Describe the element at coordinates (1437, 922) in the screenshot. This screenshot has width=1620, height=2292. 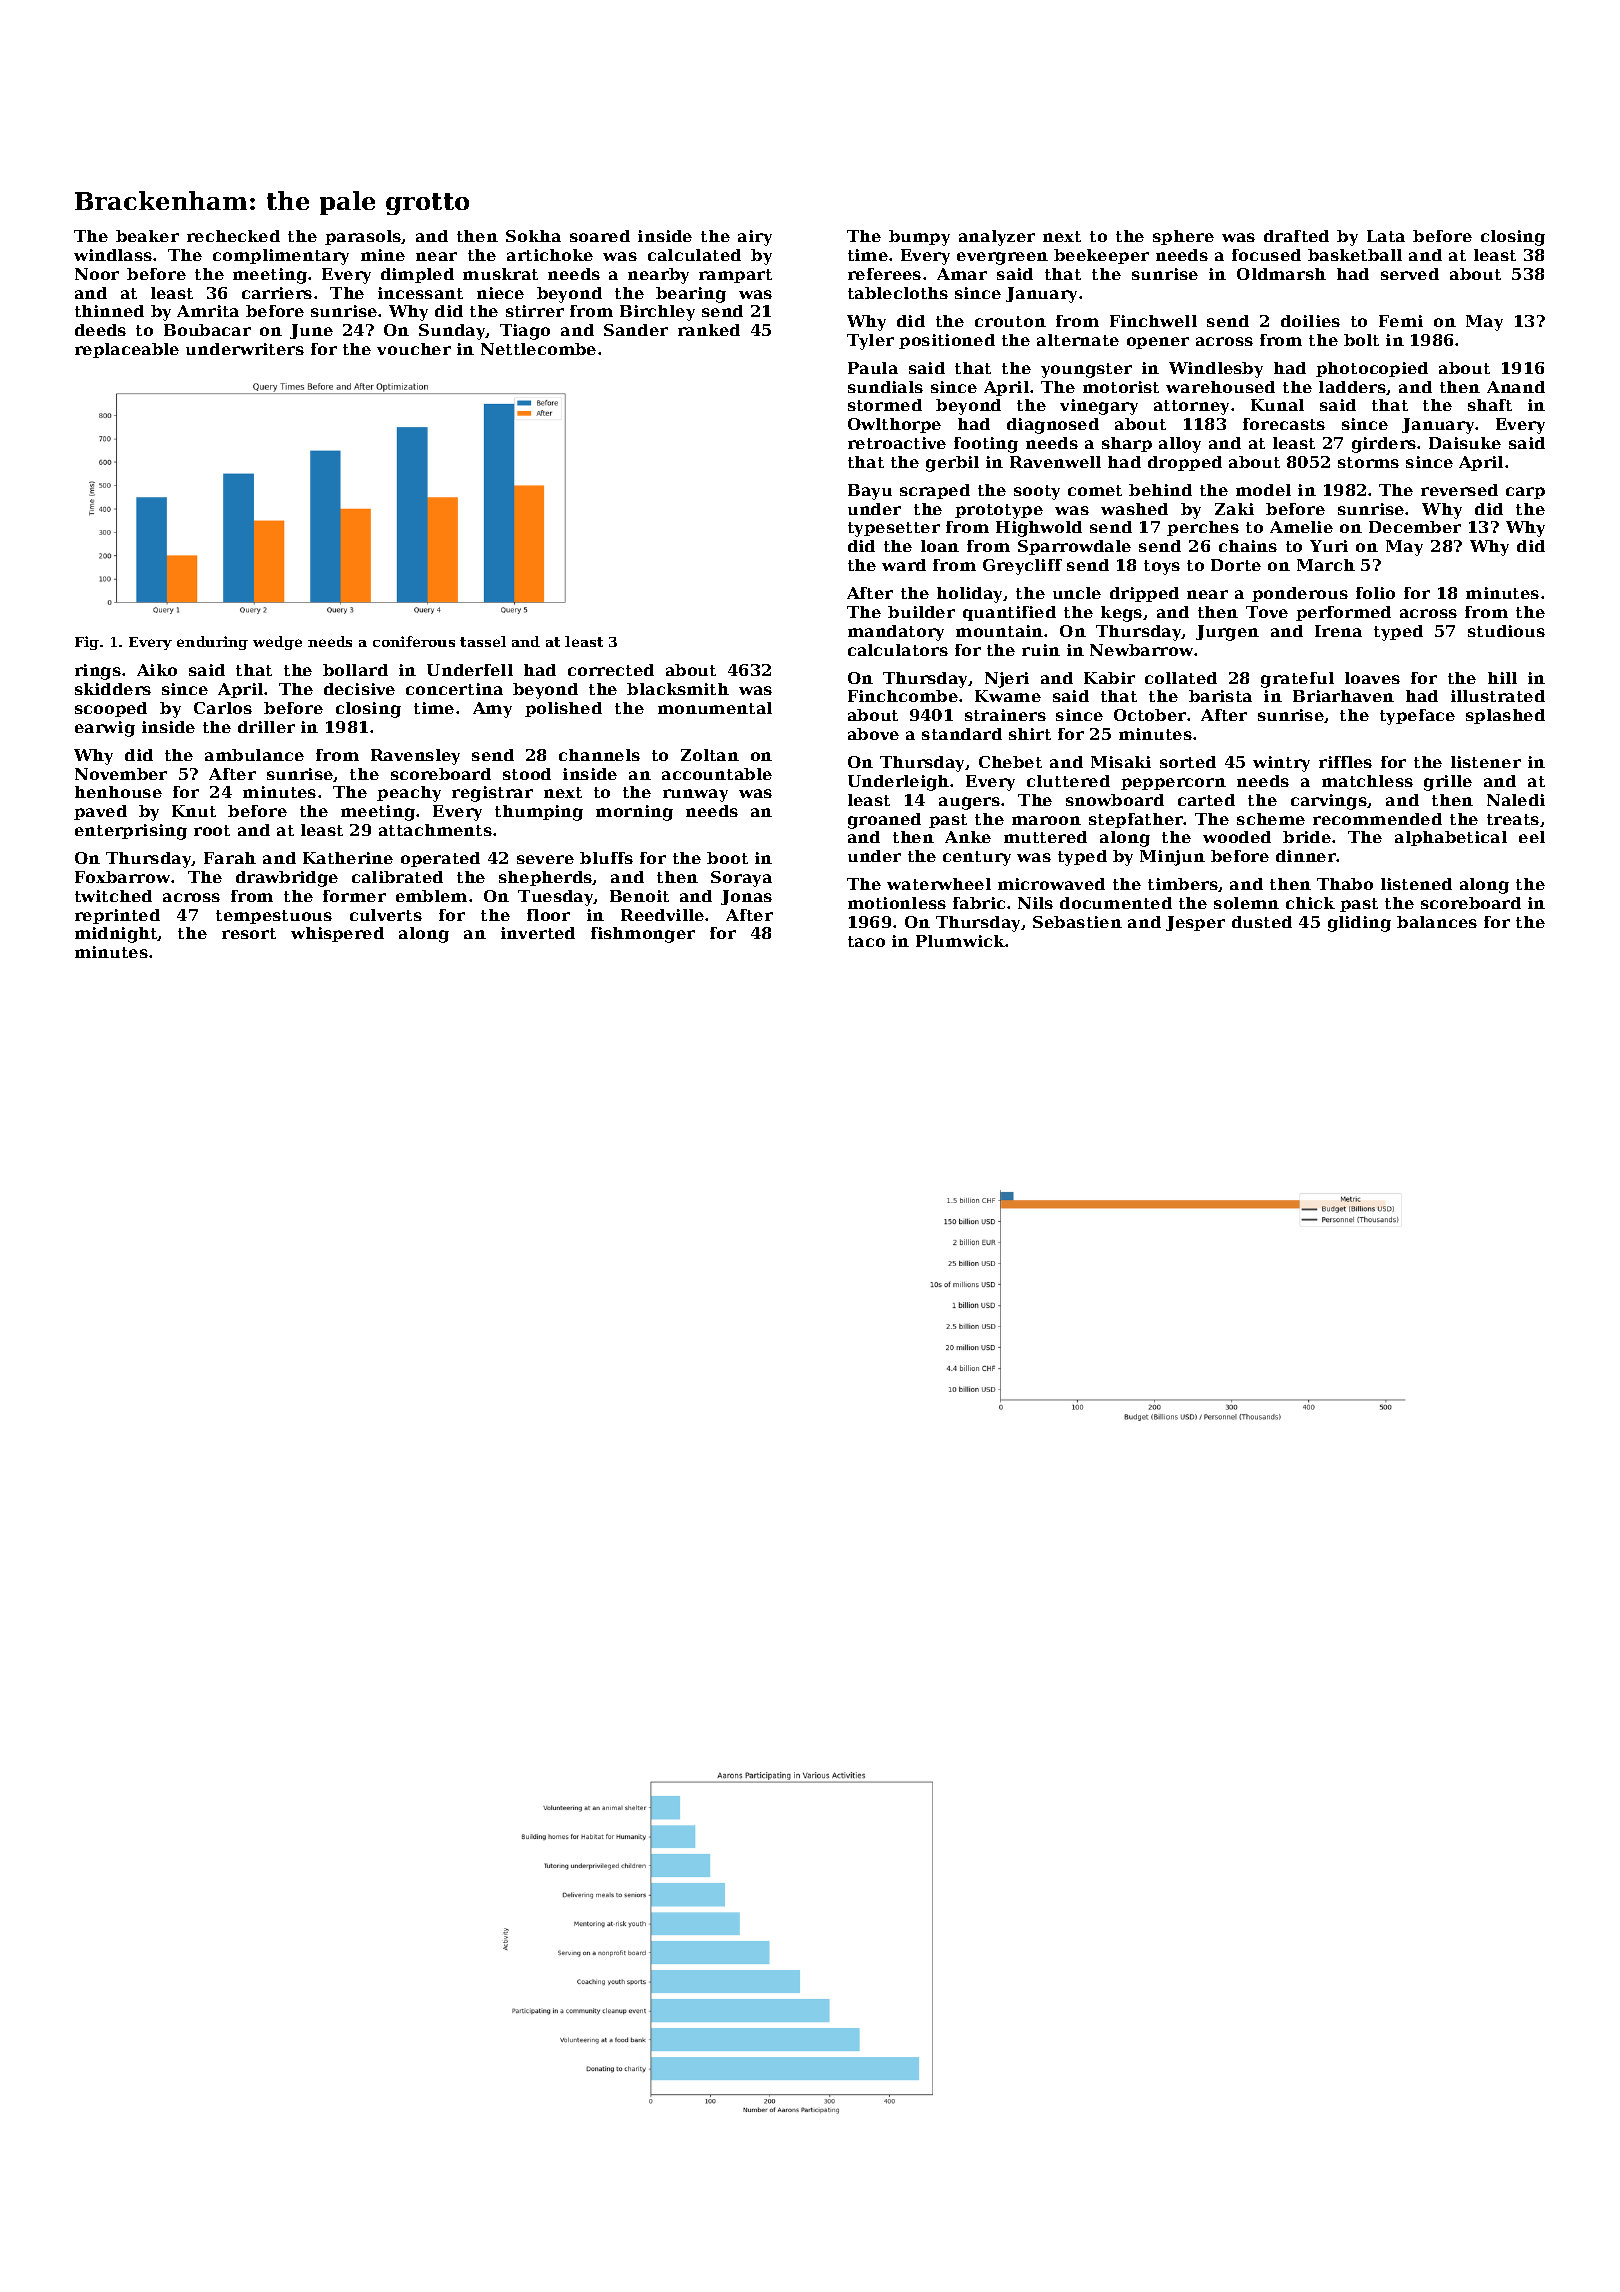
I see `balances` at that location.
